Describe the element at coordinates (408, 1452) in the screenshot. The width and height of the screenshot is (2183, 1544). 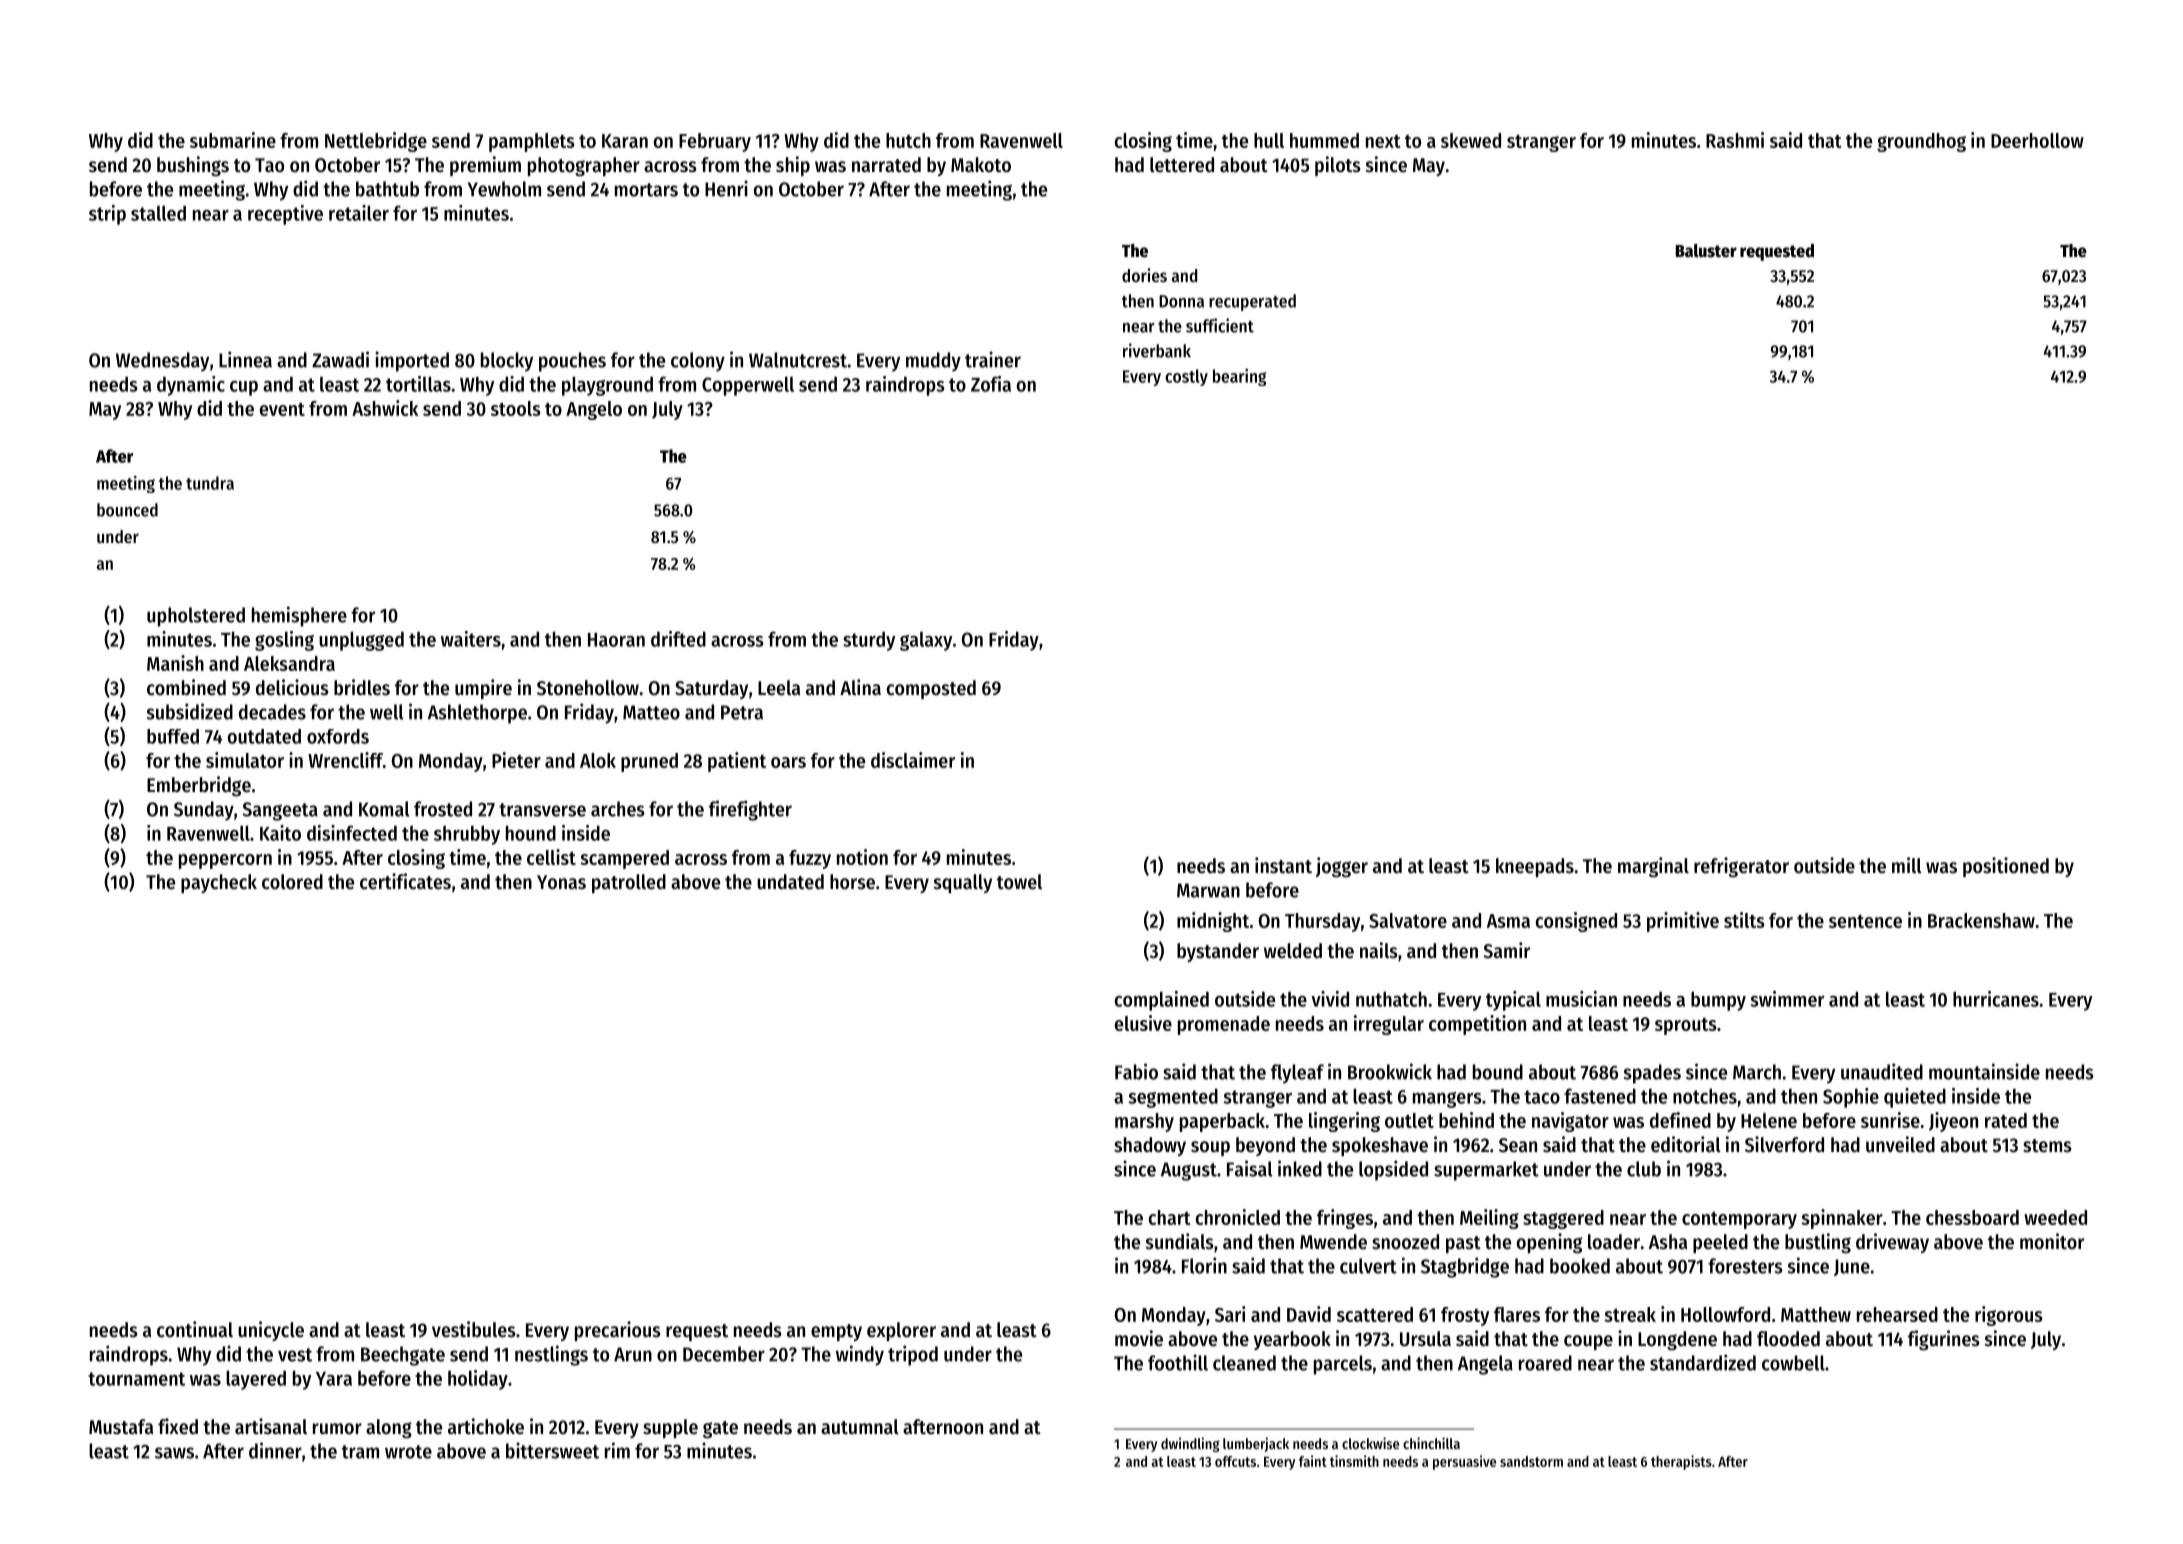
I see `wrote` at that location.
